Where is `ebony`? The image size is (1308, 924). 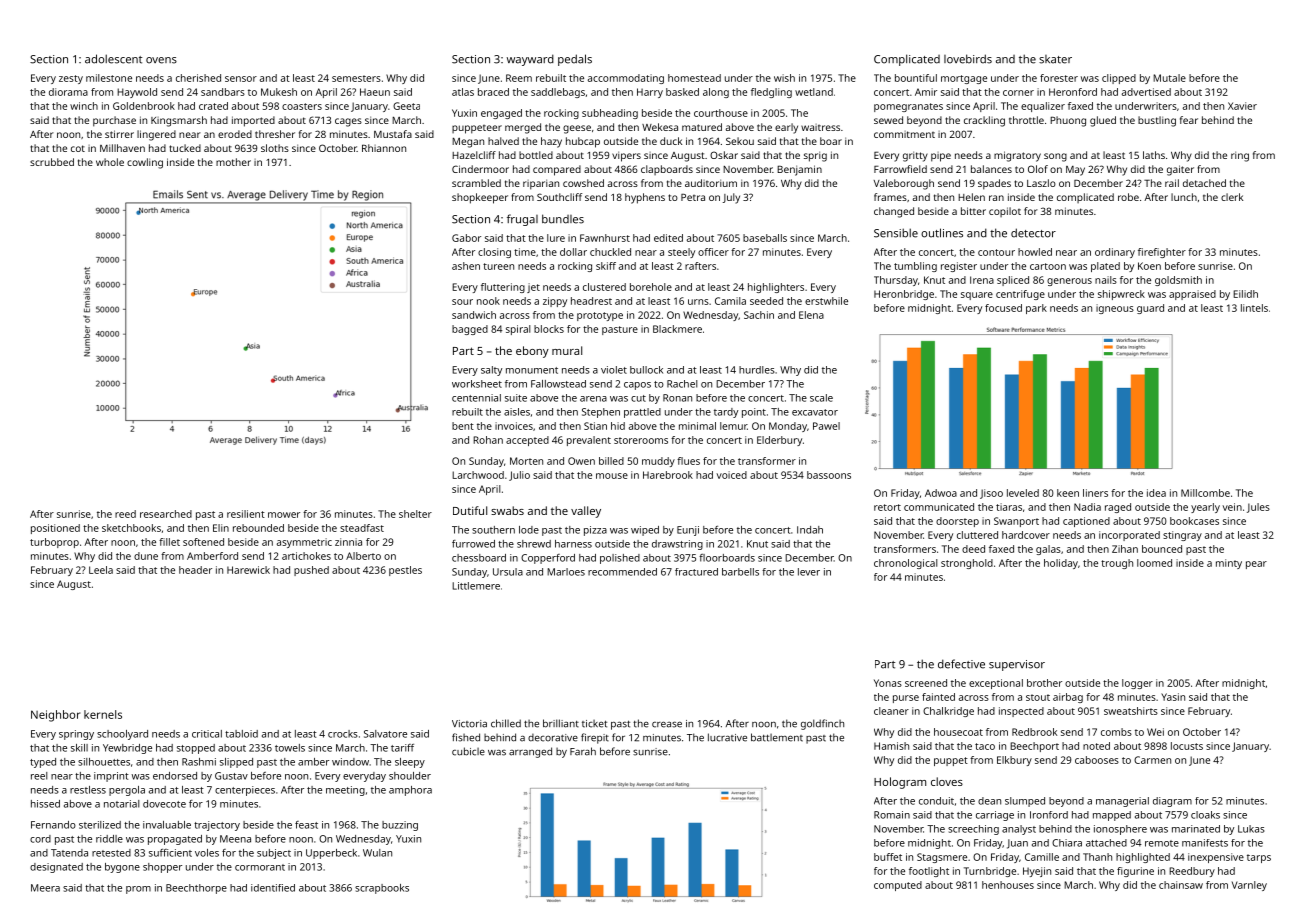
ebony is located at coordinates (532, 352).
